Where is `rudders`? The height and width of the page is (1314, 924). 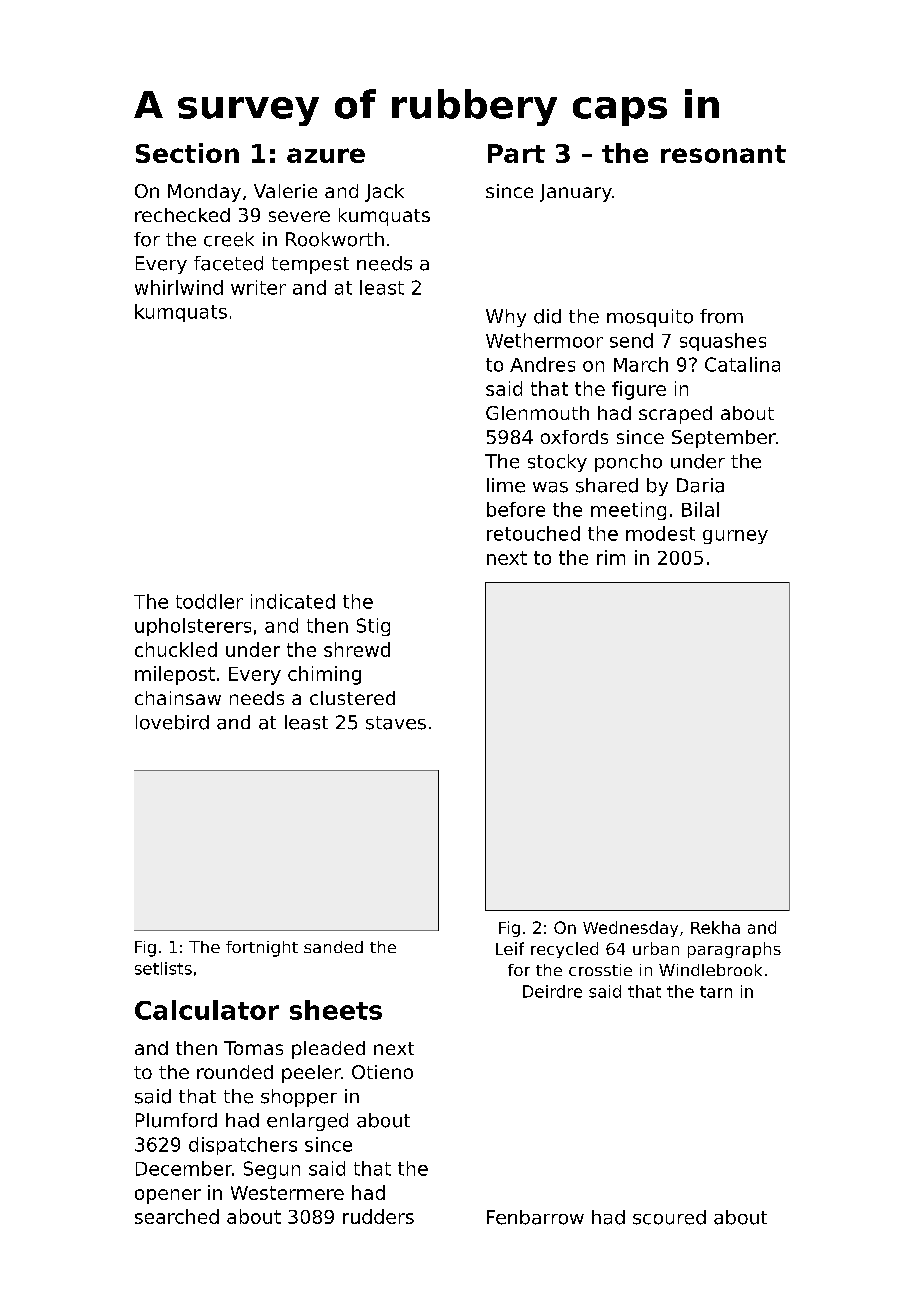
rudders is located at coordinates (378, 1216).
